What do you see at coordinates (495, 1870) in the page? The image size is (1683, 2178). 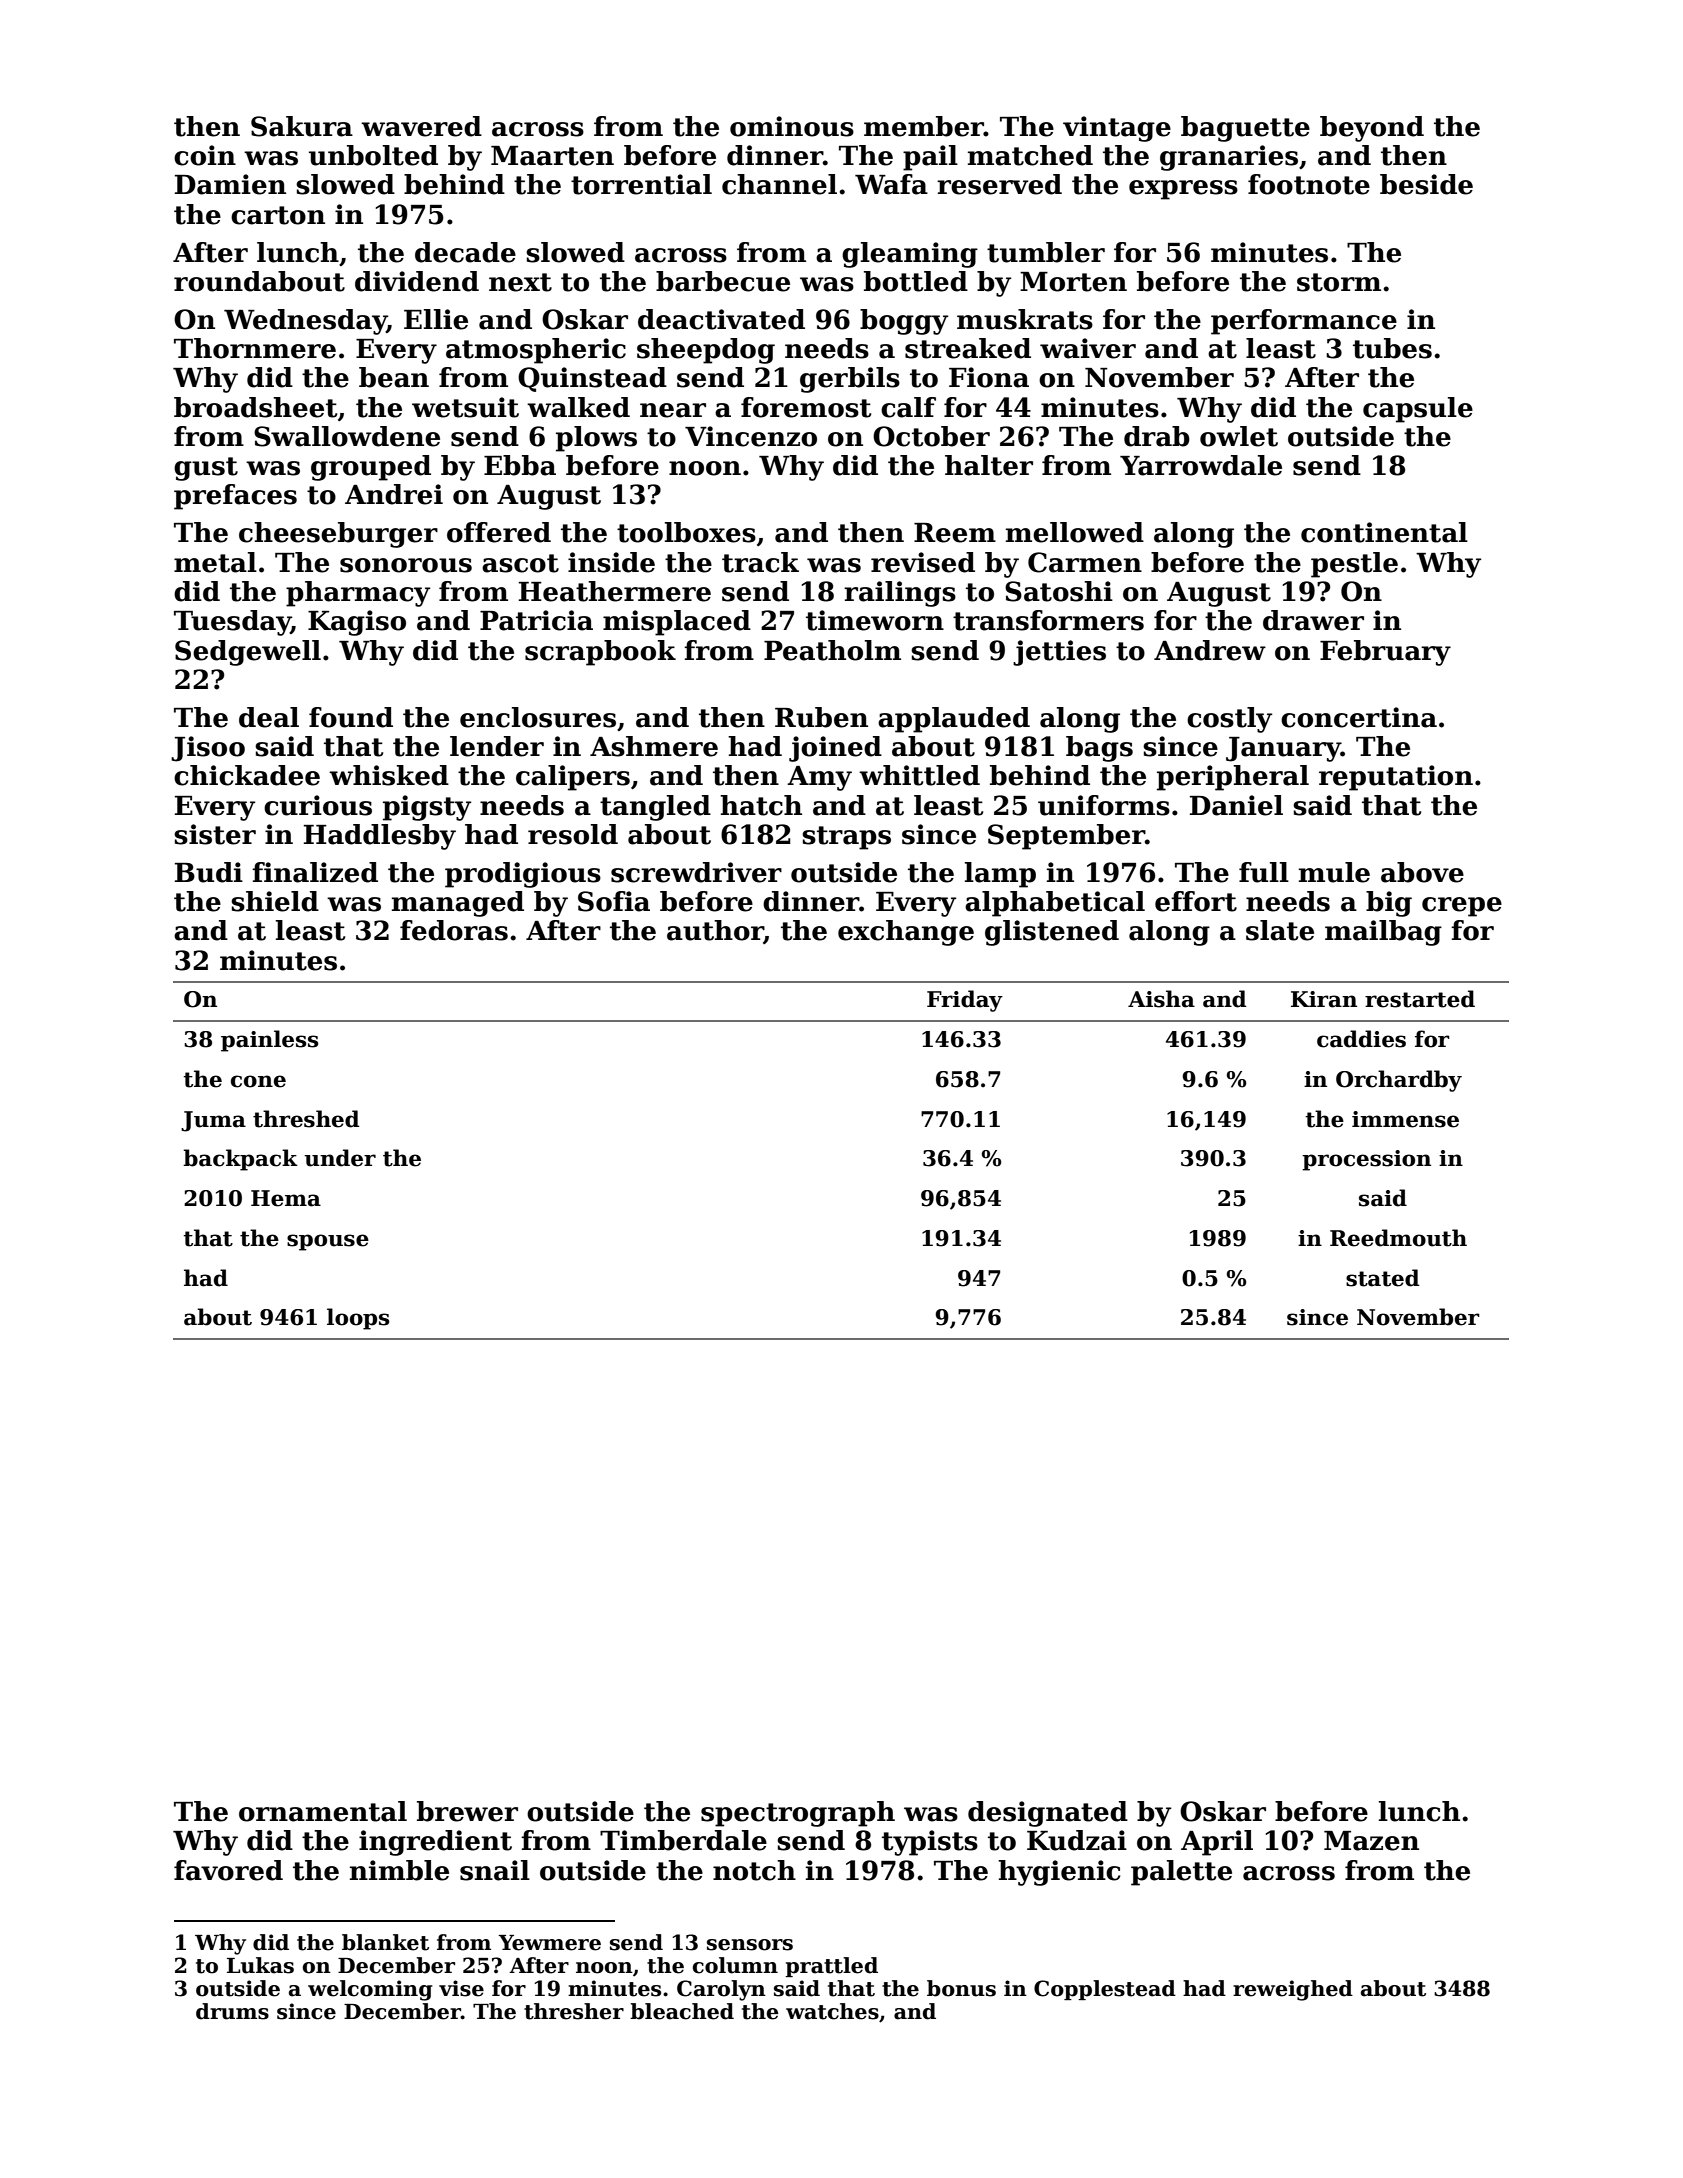 I see `snail` at bounding box center [495, 1870].
